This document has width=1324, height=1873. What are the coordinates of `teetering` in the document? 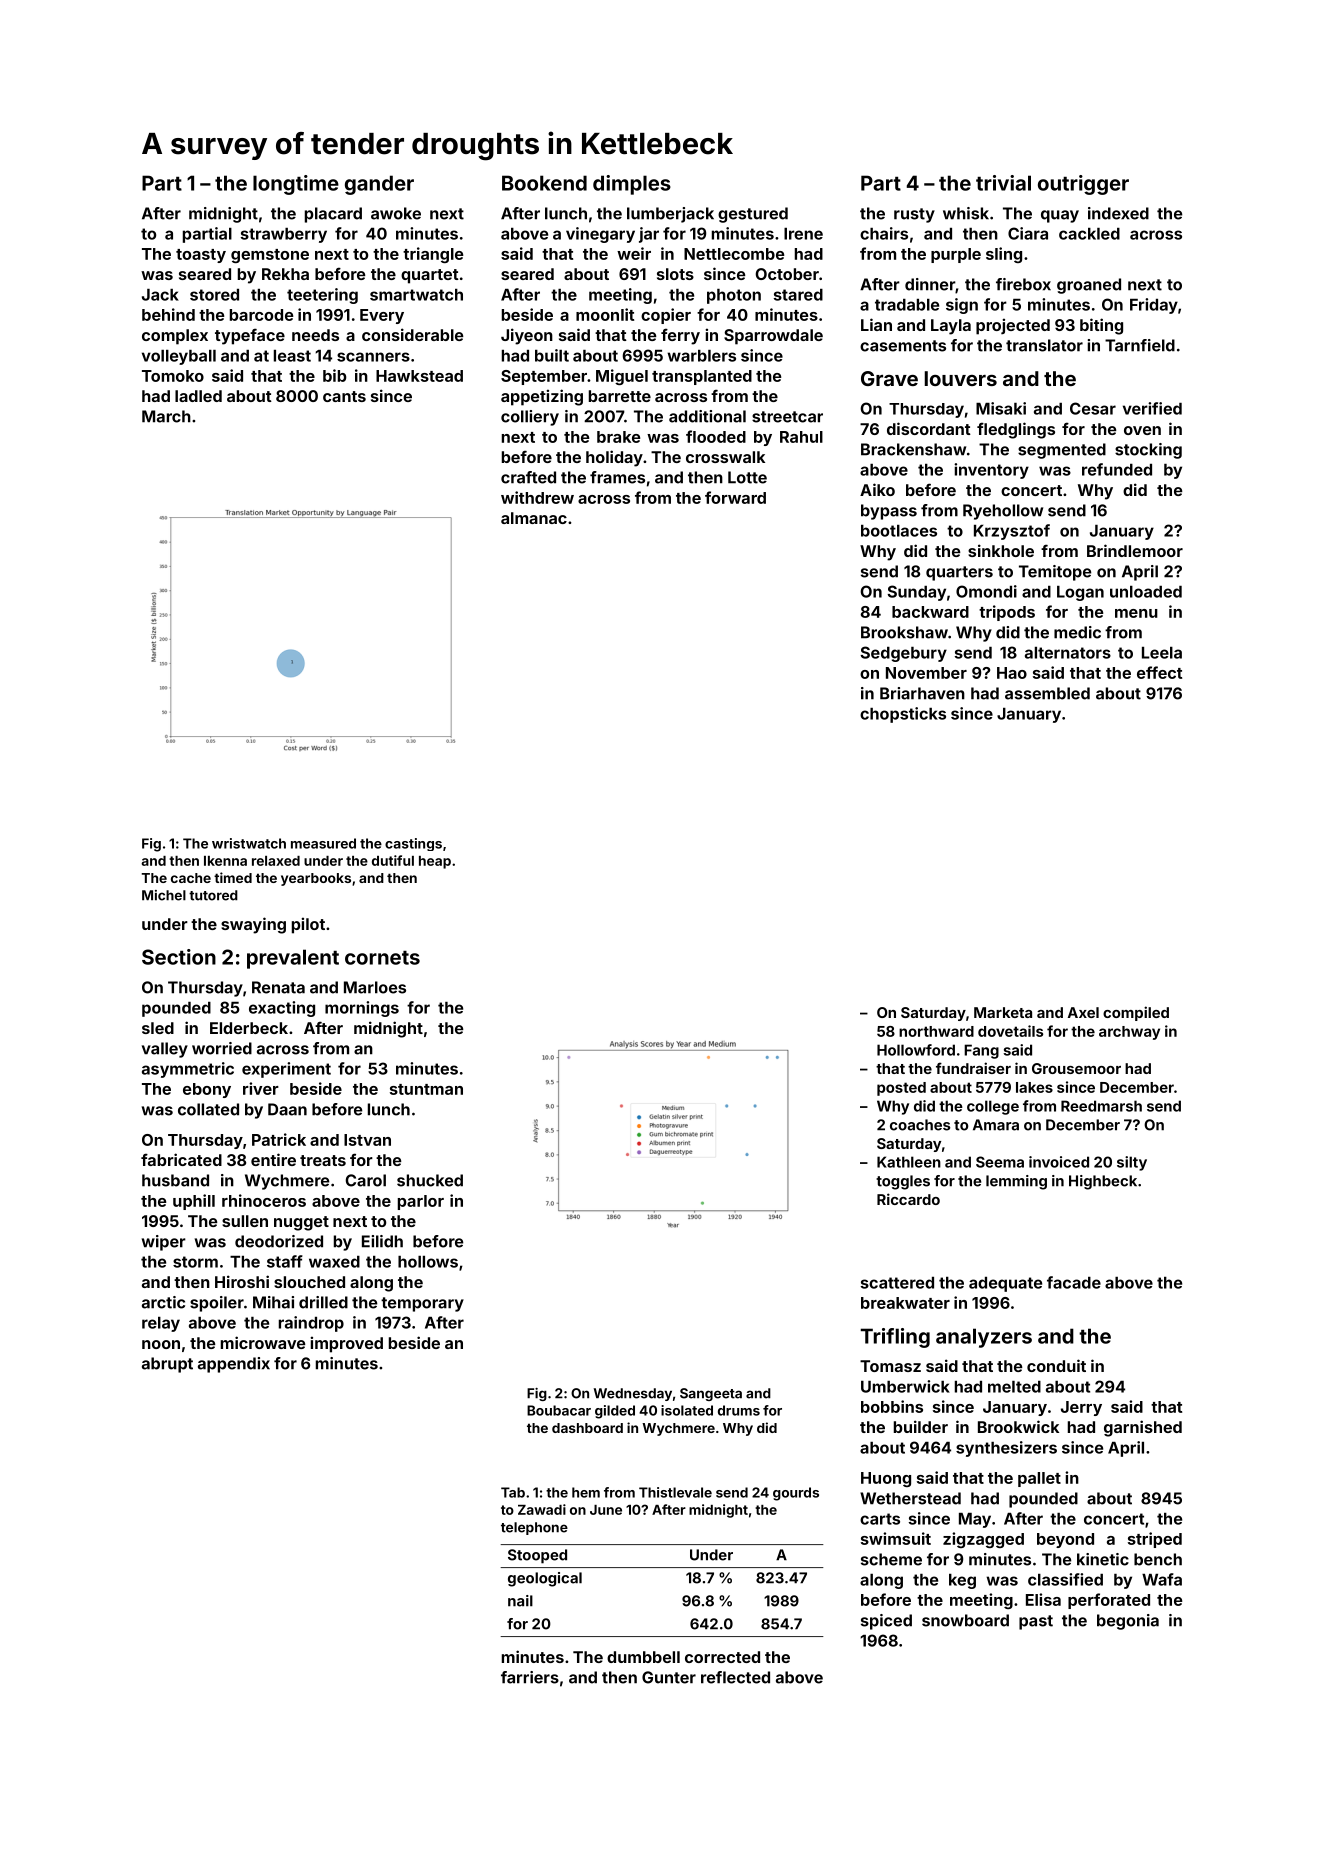 It's located at (322, 296).
